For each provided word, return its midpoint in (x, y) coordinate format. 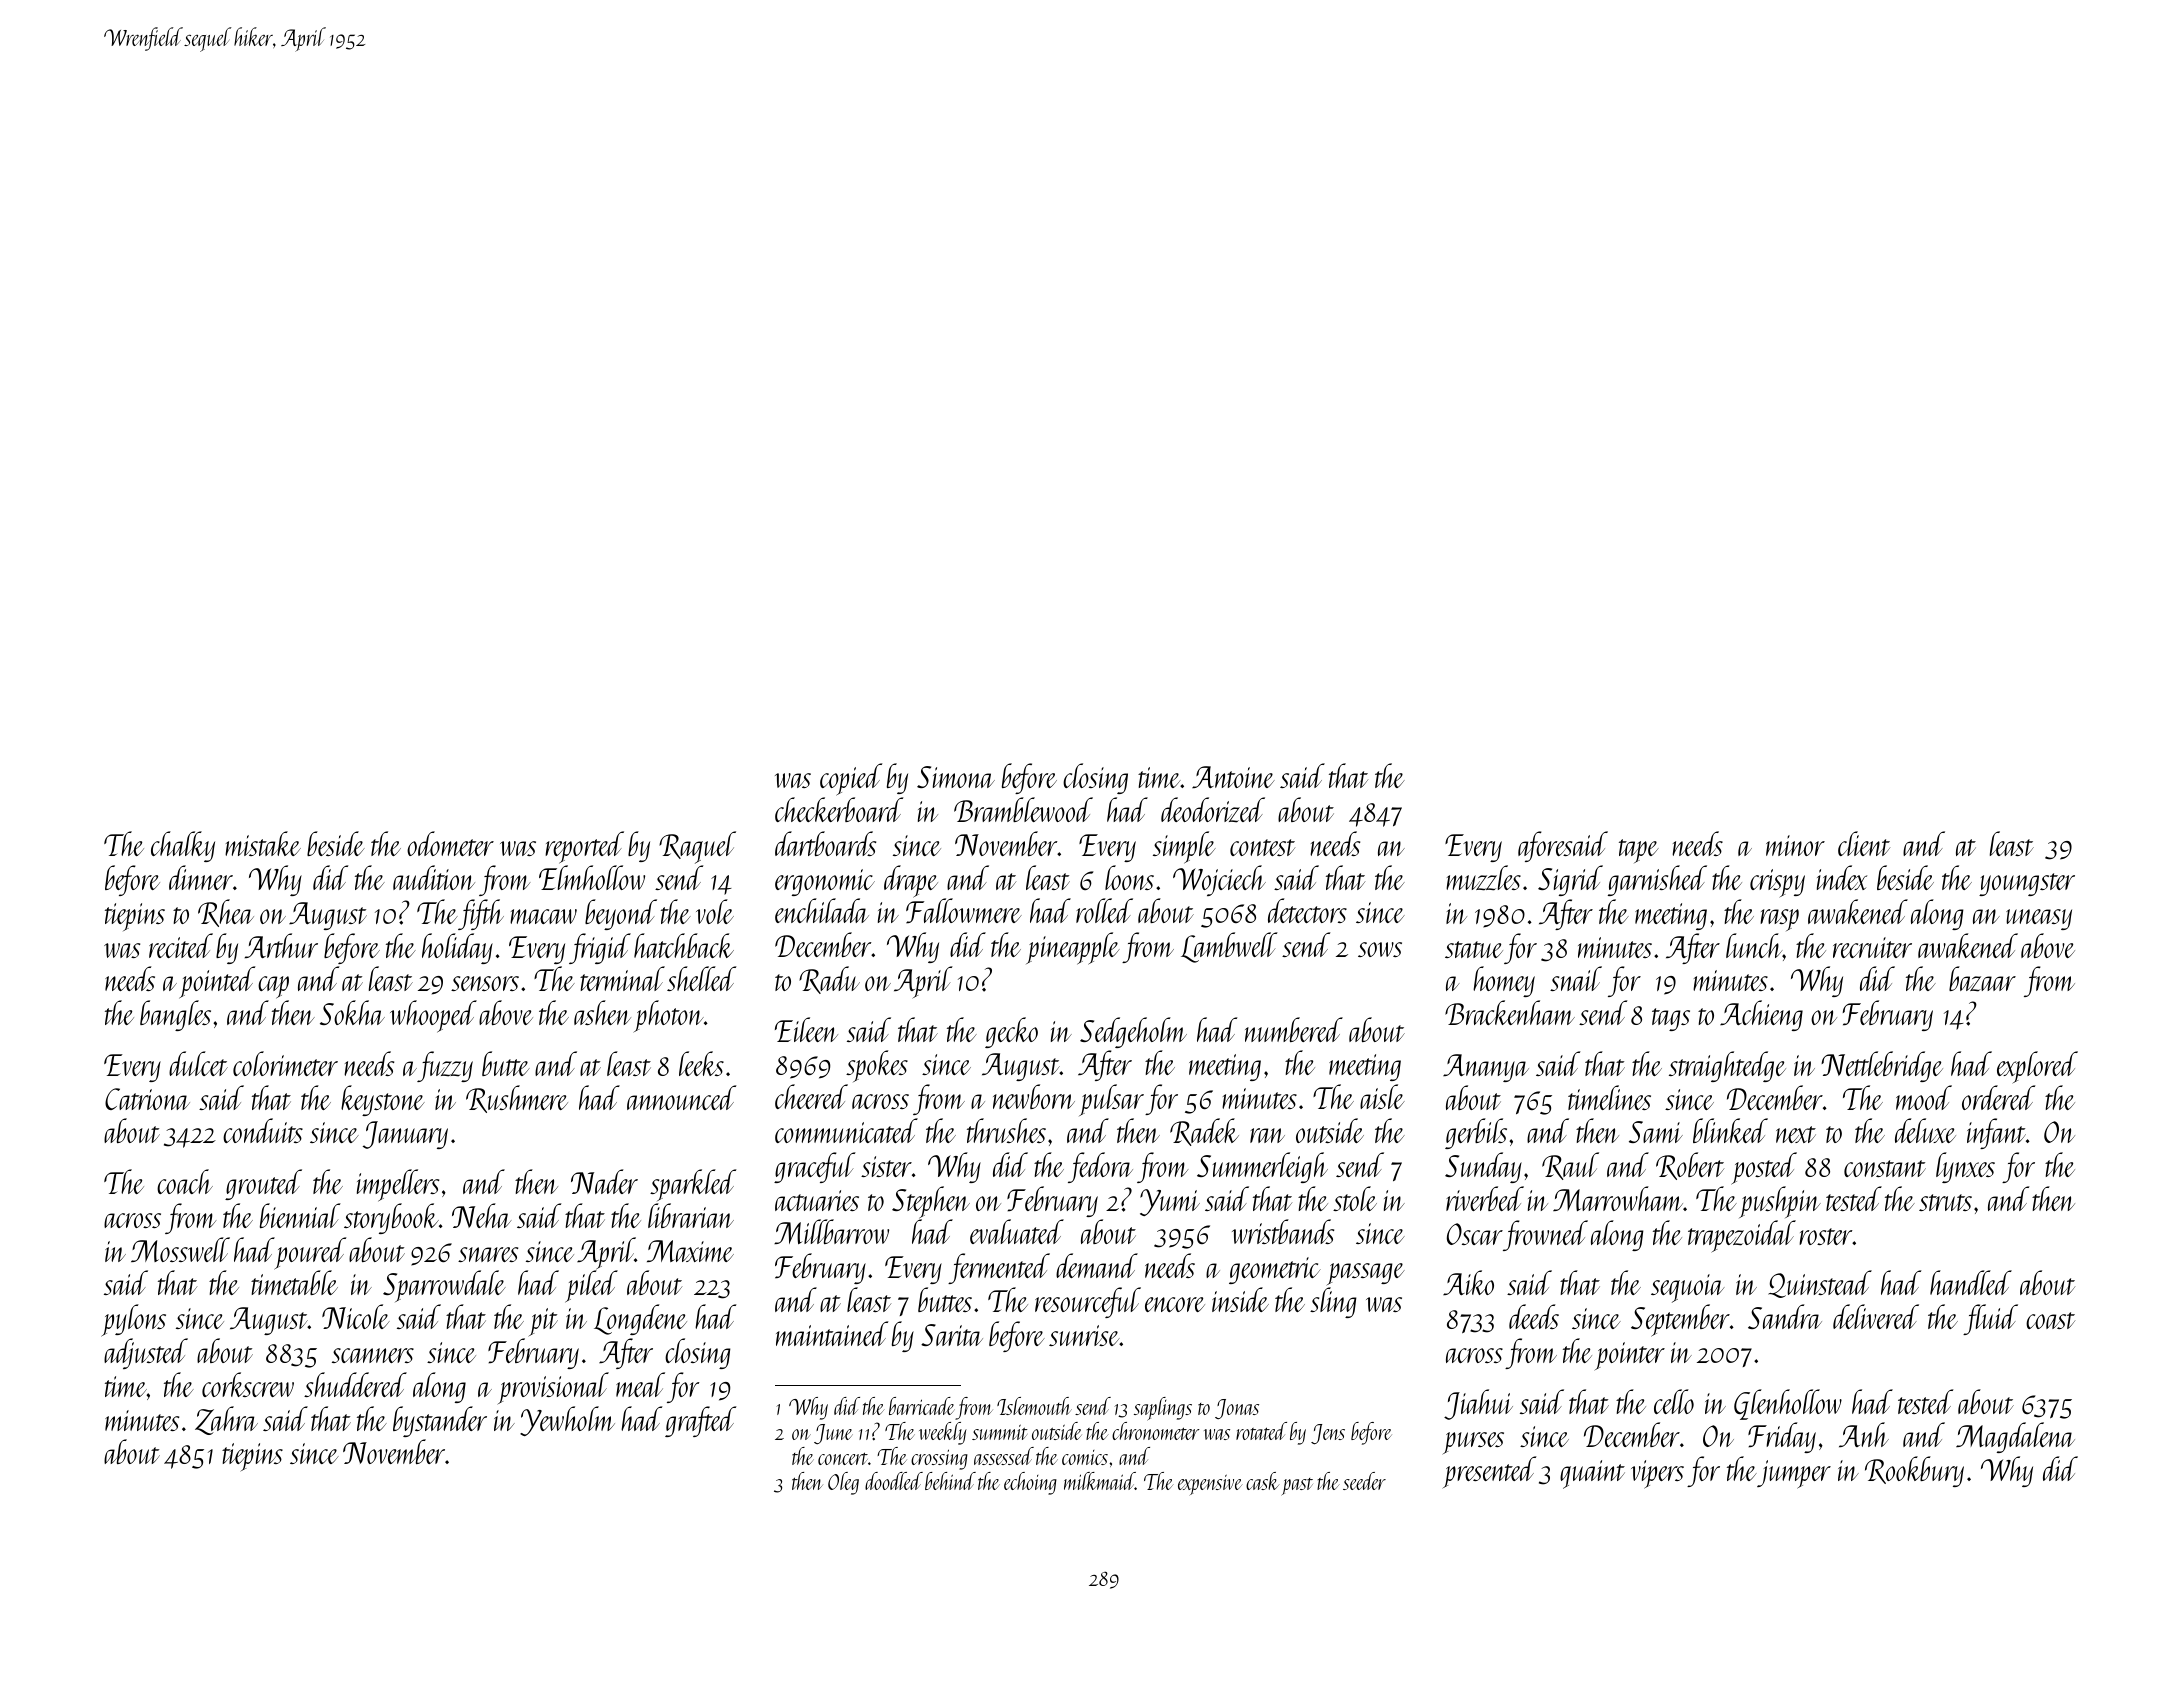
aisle (1382, 1096)
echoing (1030, 1483)
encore (1175, 1304)
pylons (133, 1320)
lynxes (1965, 1167)
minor (1795, 845)
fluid (1990, 1319)
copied (851, 779)
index (1842, 877)
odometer (450, 843)
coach (185, 1181)
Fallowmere (964, 911)
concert (843, 1458)
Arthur (281, 945)
